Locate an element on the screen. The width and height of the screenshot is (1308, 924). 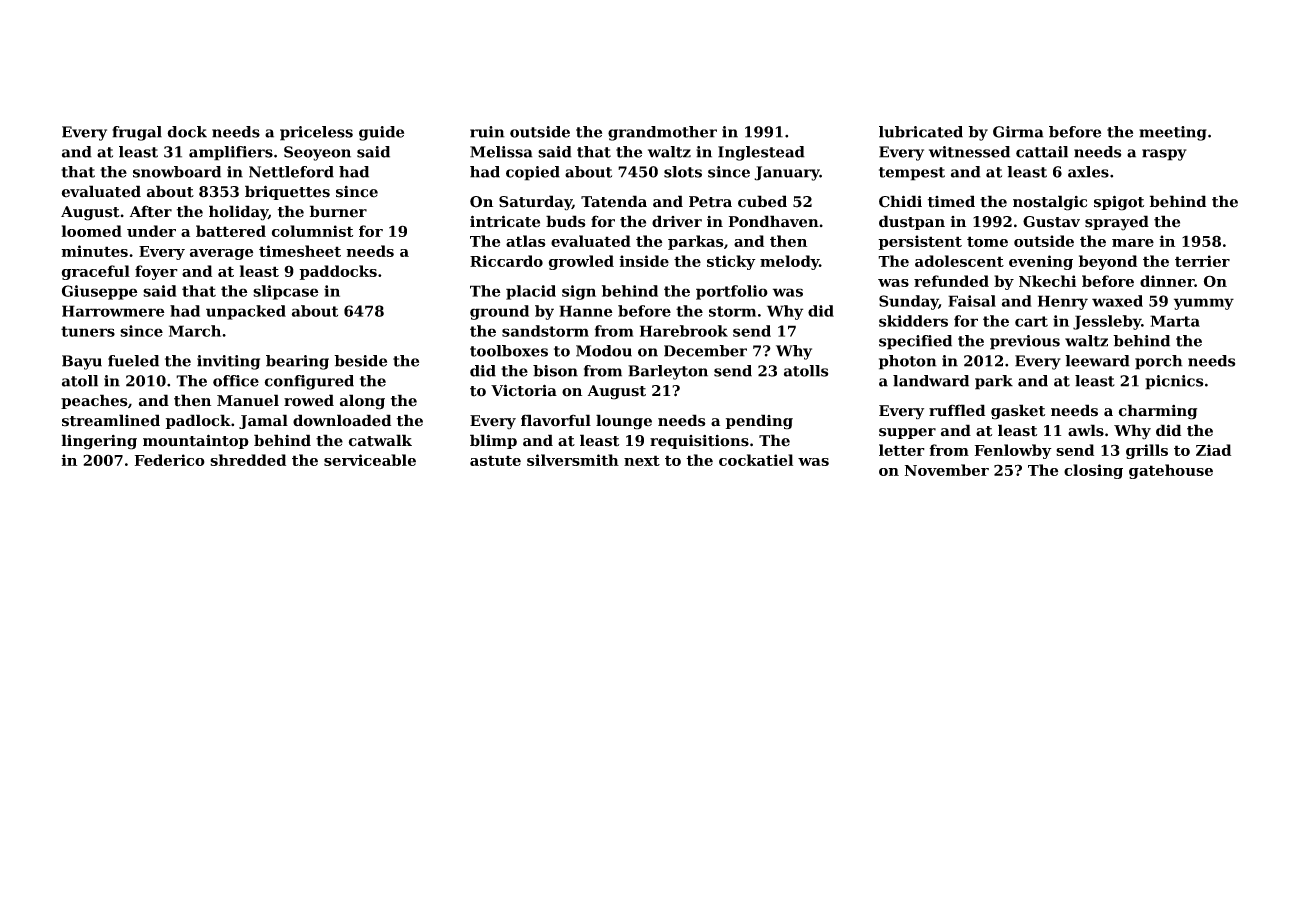
cubed is located at coordinates (762, 201).
